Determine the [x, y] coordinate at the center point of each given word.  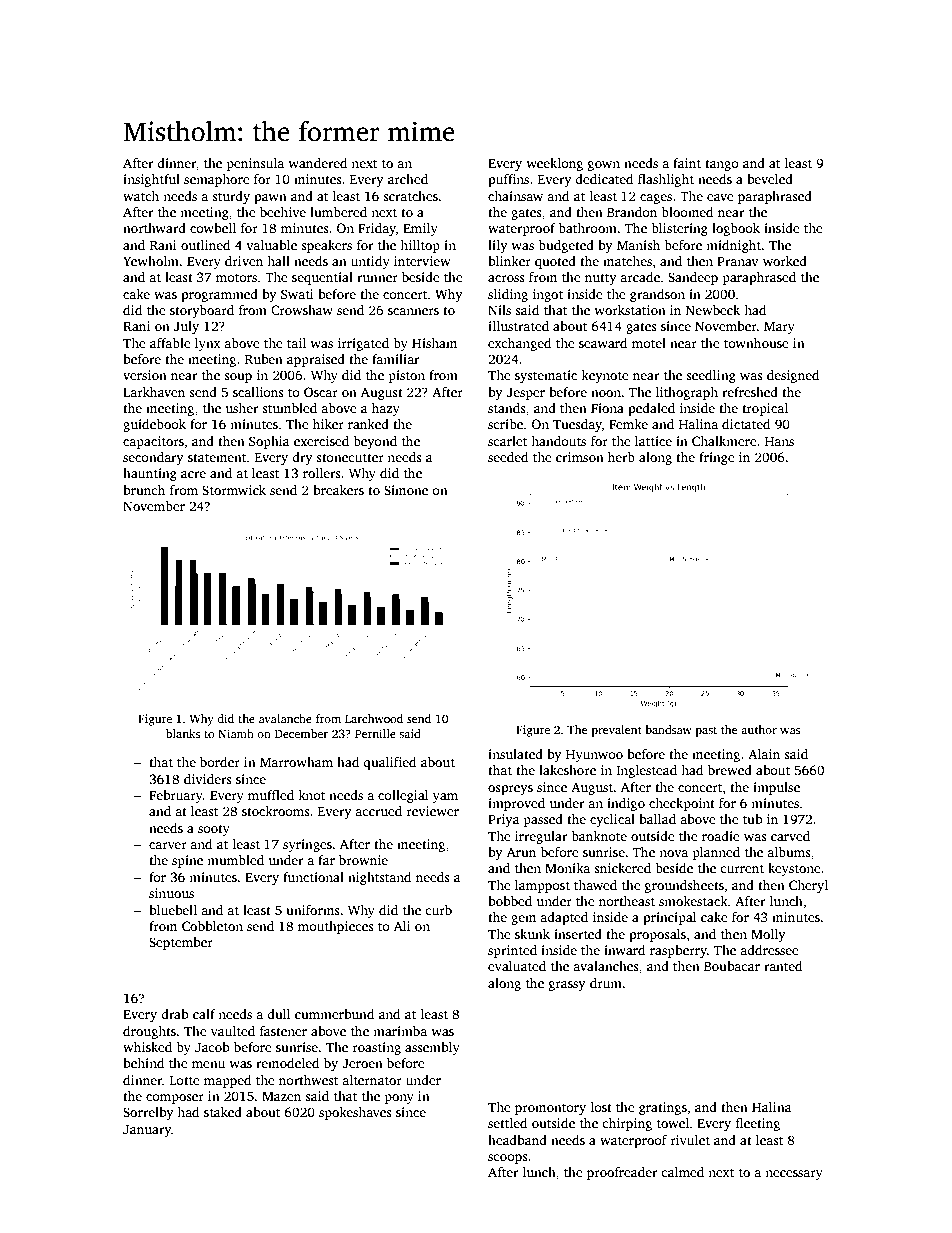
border [220, 762]
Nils [499, 310]
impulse [776, 788]
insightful [151, 180]
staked [223, 1112]
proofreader [622, 1173]
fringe [716, 458]
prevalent [617, 731]
